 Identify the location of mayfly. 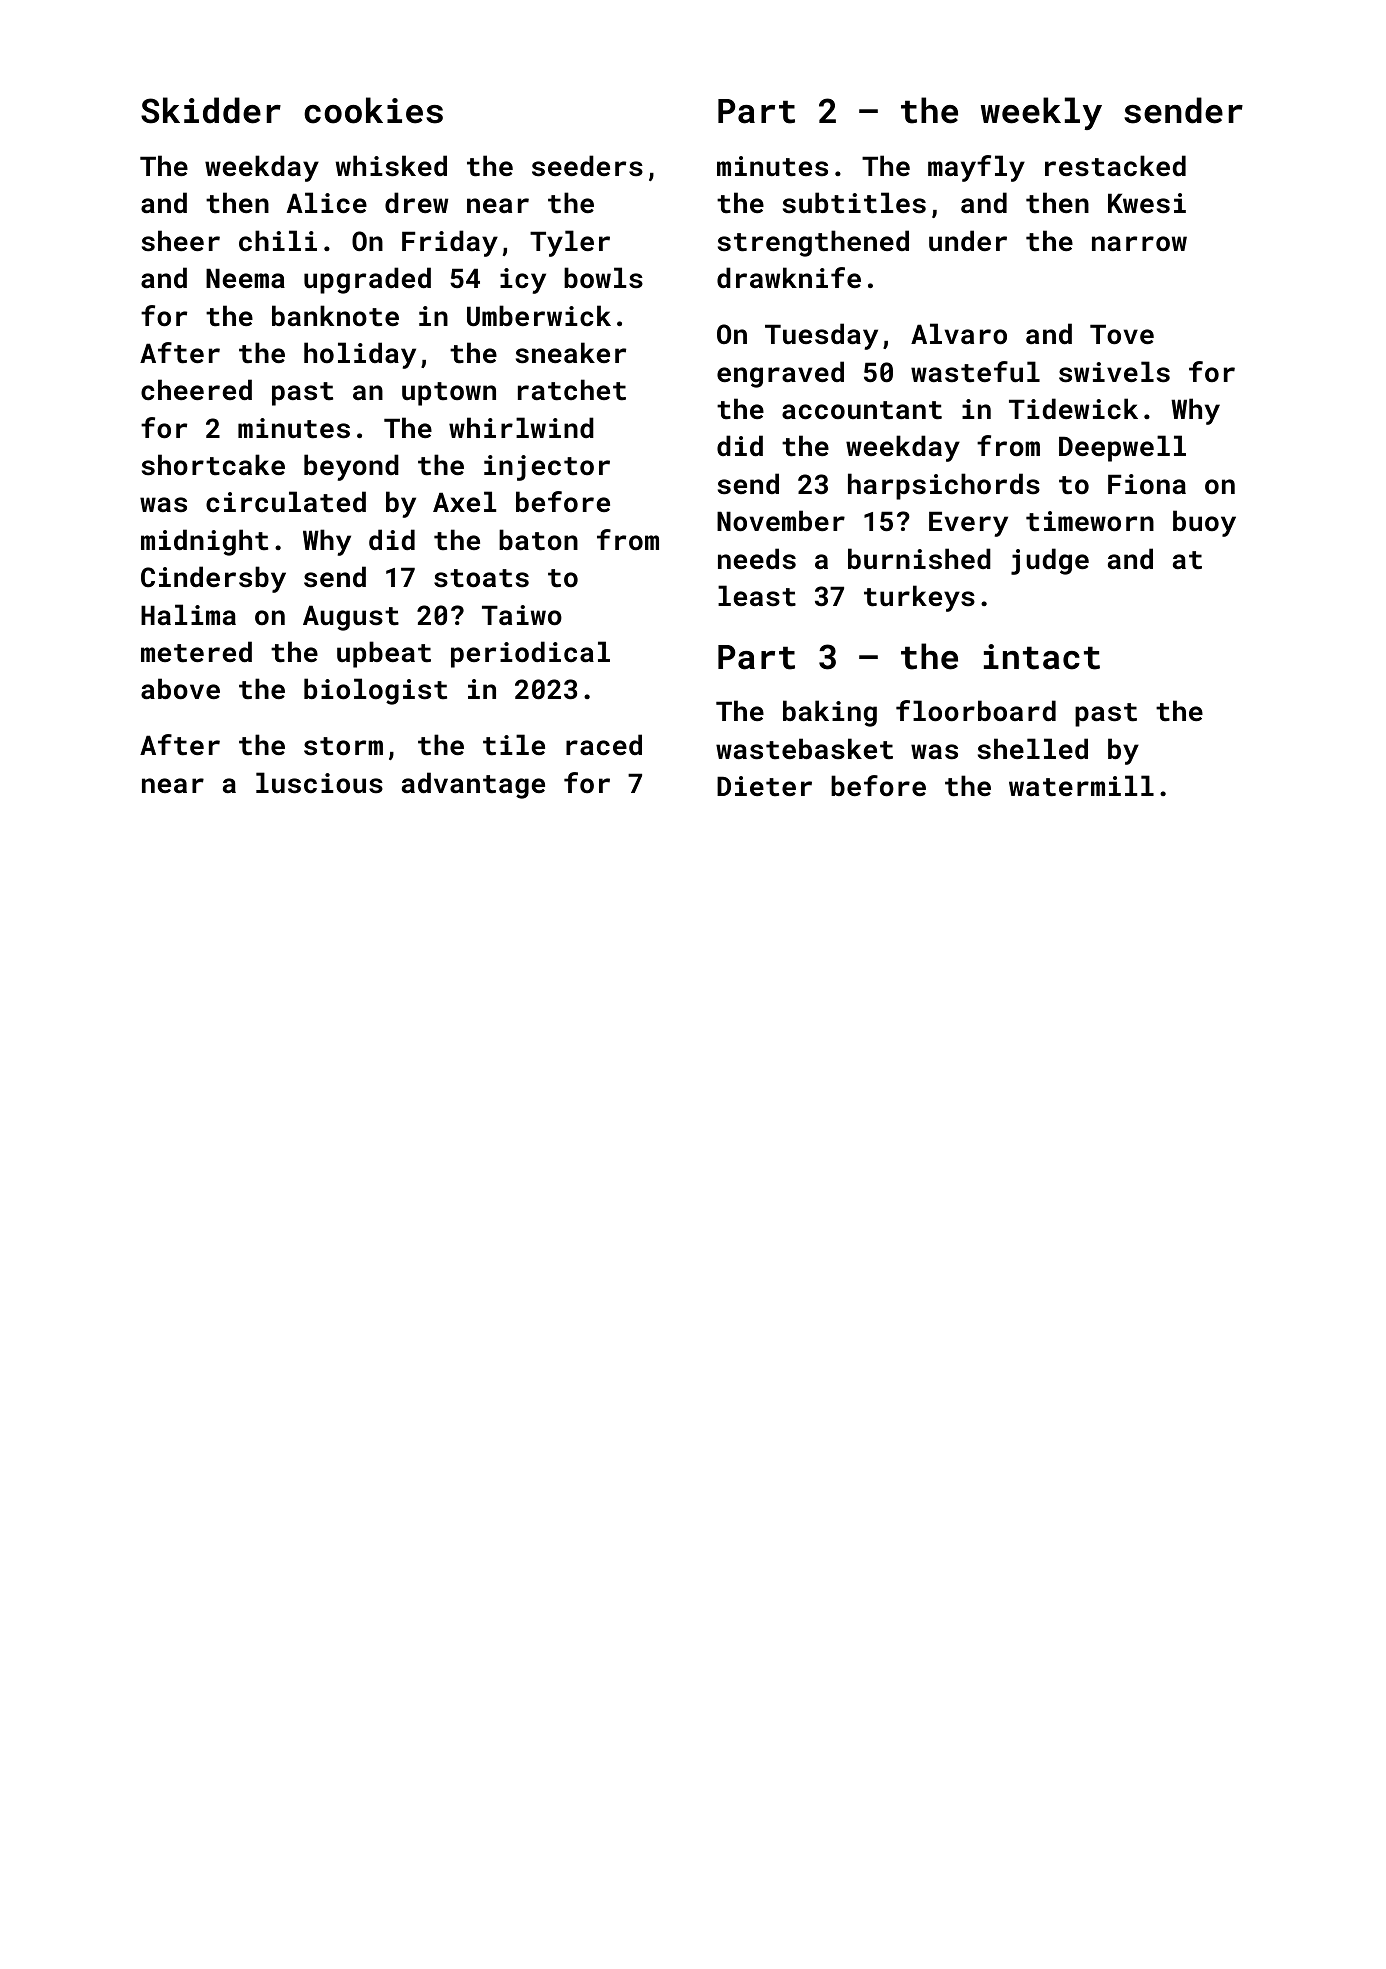
(976, 168).
